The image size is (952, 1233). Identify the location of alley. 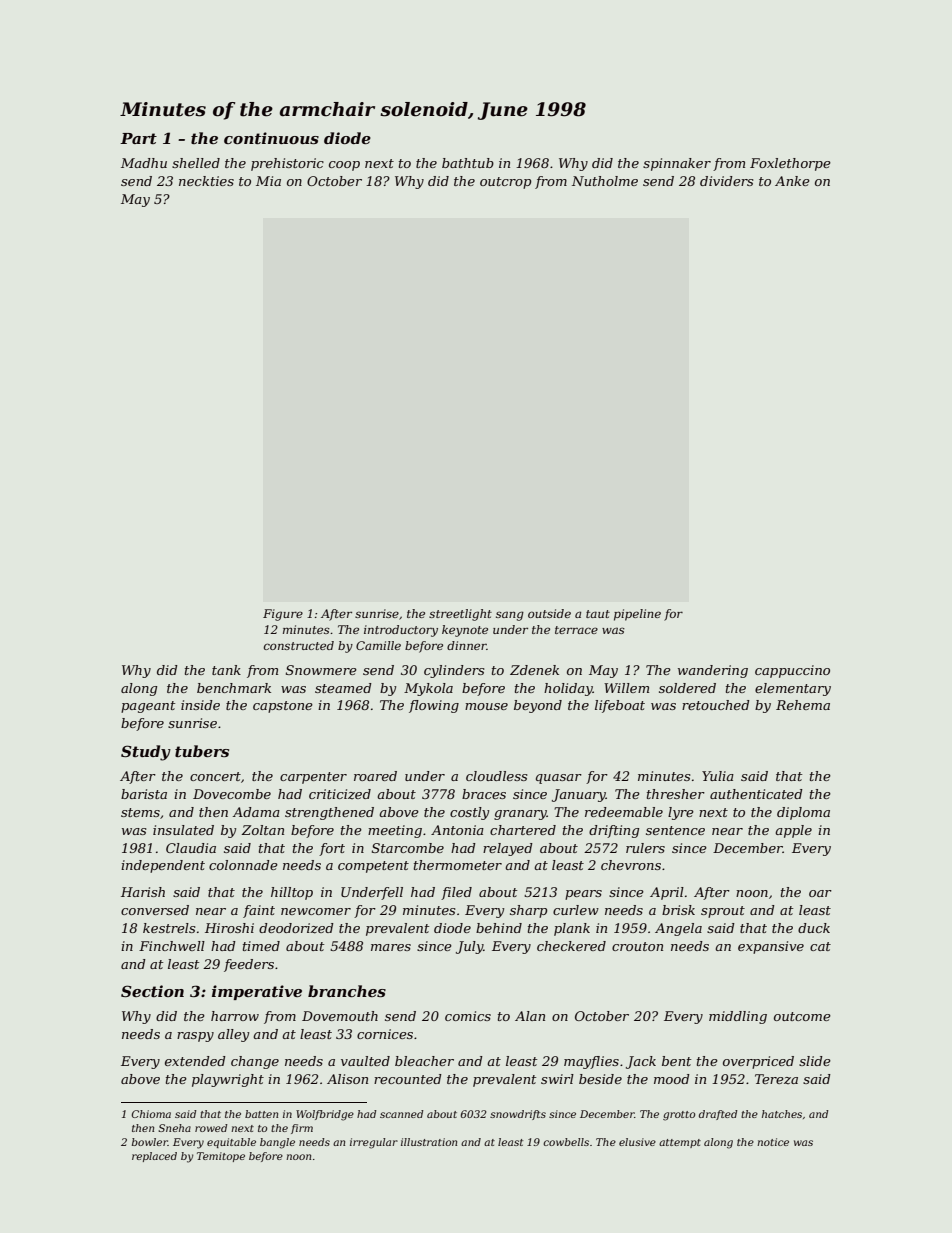
(233, 1035).
